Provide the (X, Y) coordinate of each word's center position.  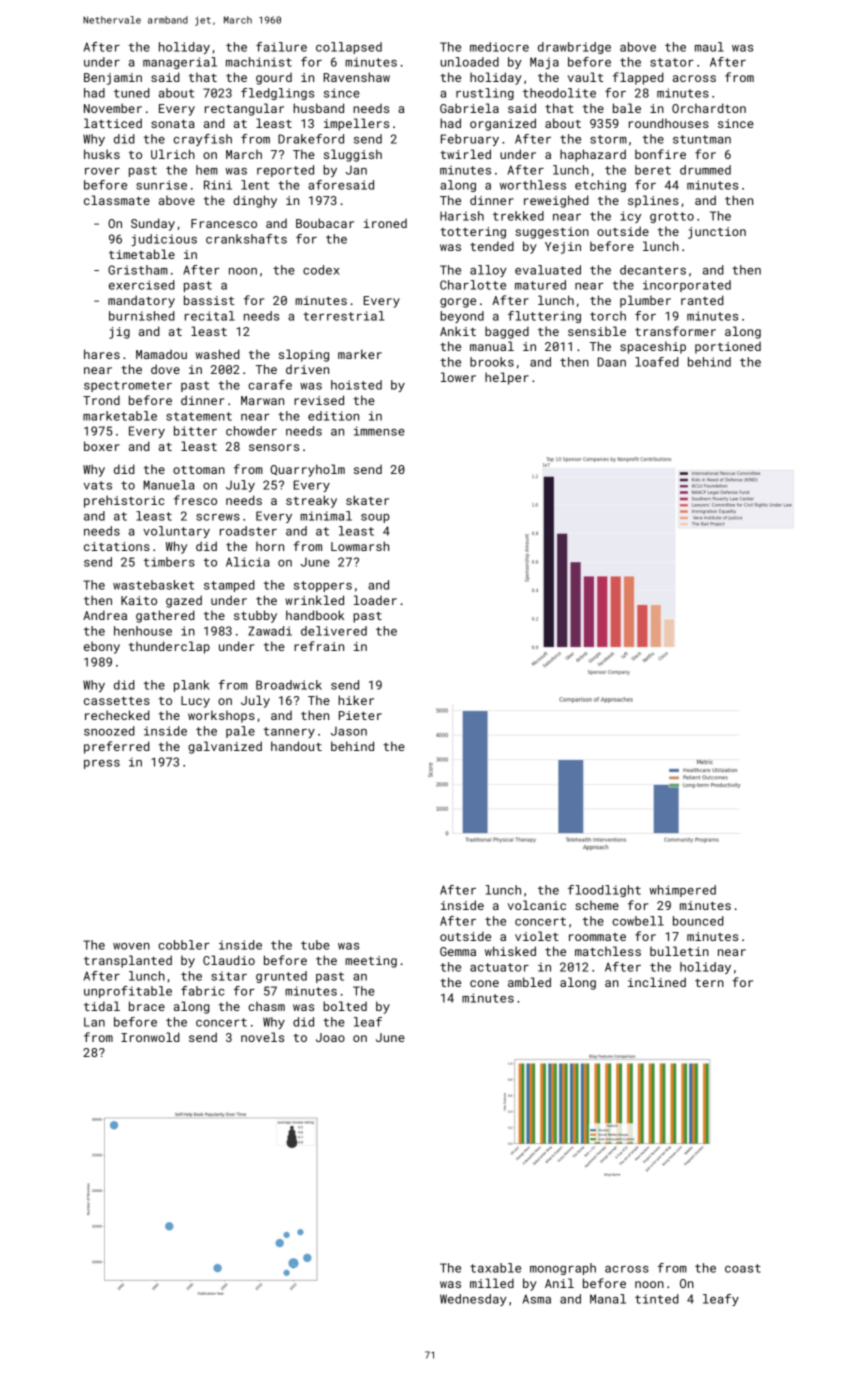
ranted (702, 300)
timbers (169, 562)
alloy (488, 271)
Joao (330, 1037)
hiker (356, 700)
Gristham (138, 270)
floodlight (604, 891)
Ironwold (150, 1037)
